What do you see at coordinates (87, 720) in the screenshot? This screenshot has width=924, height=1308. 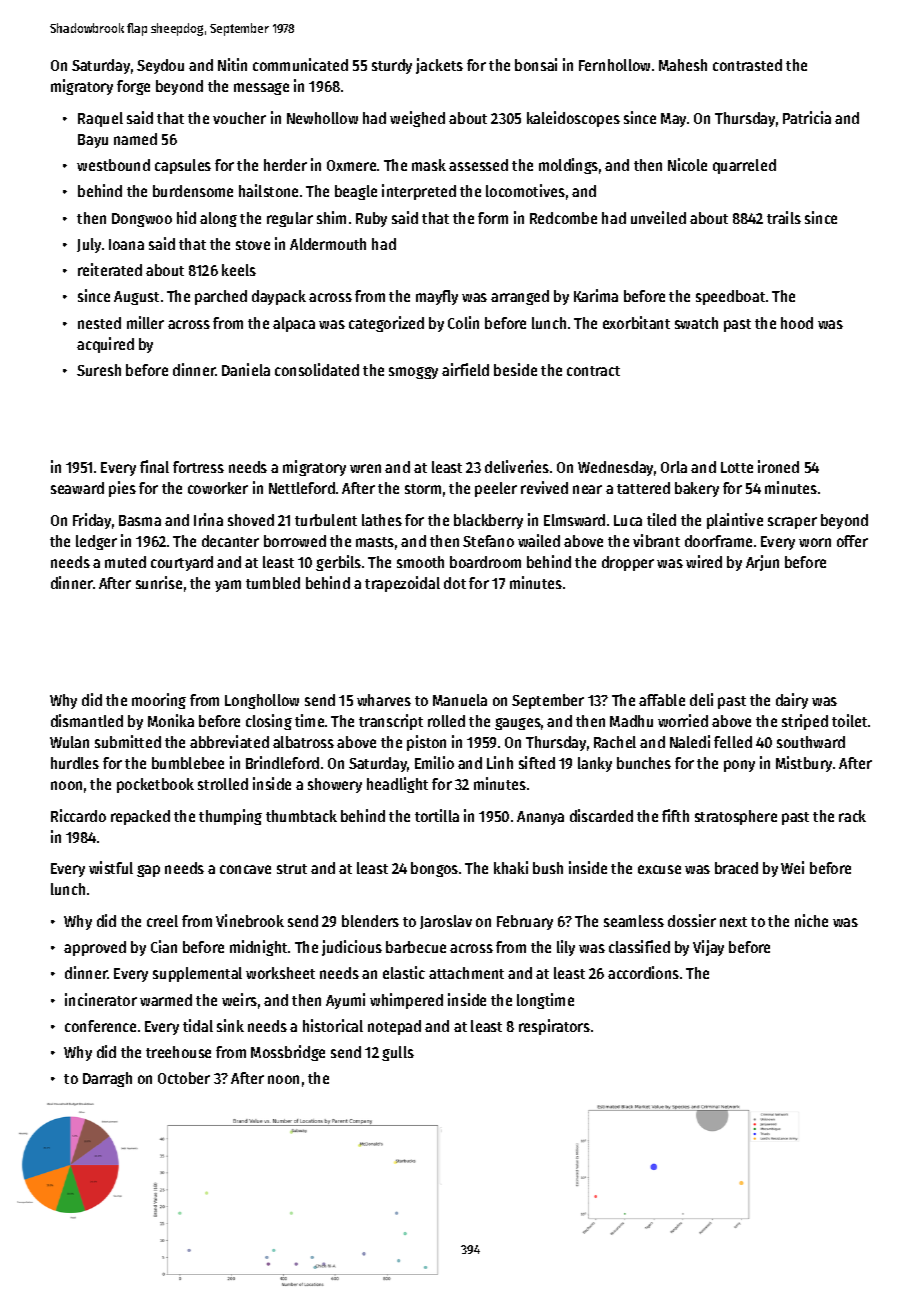 I see `dismantled` at bounding box center [87, 720].
